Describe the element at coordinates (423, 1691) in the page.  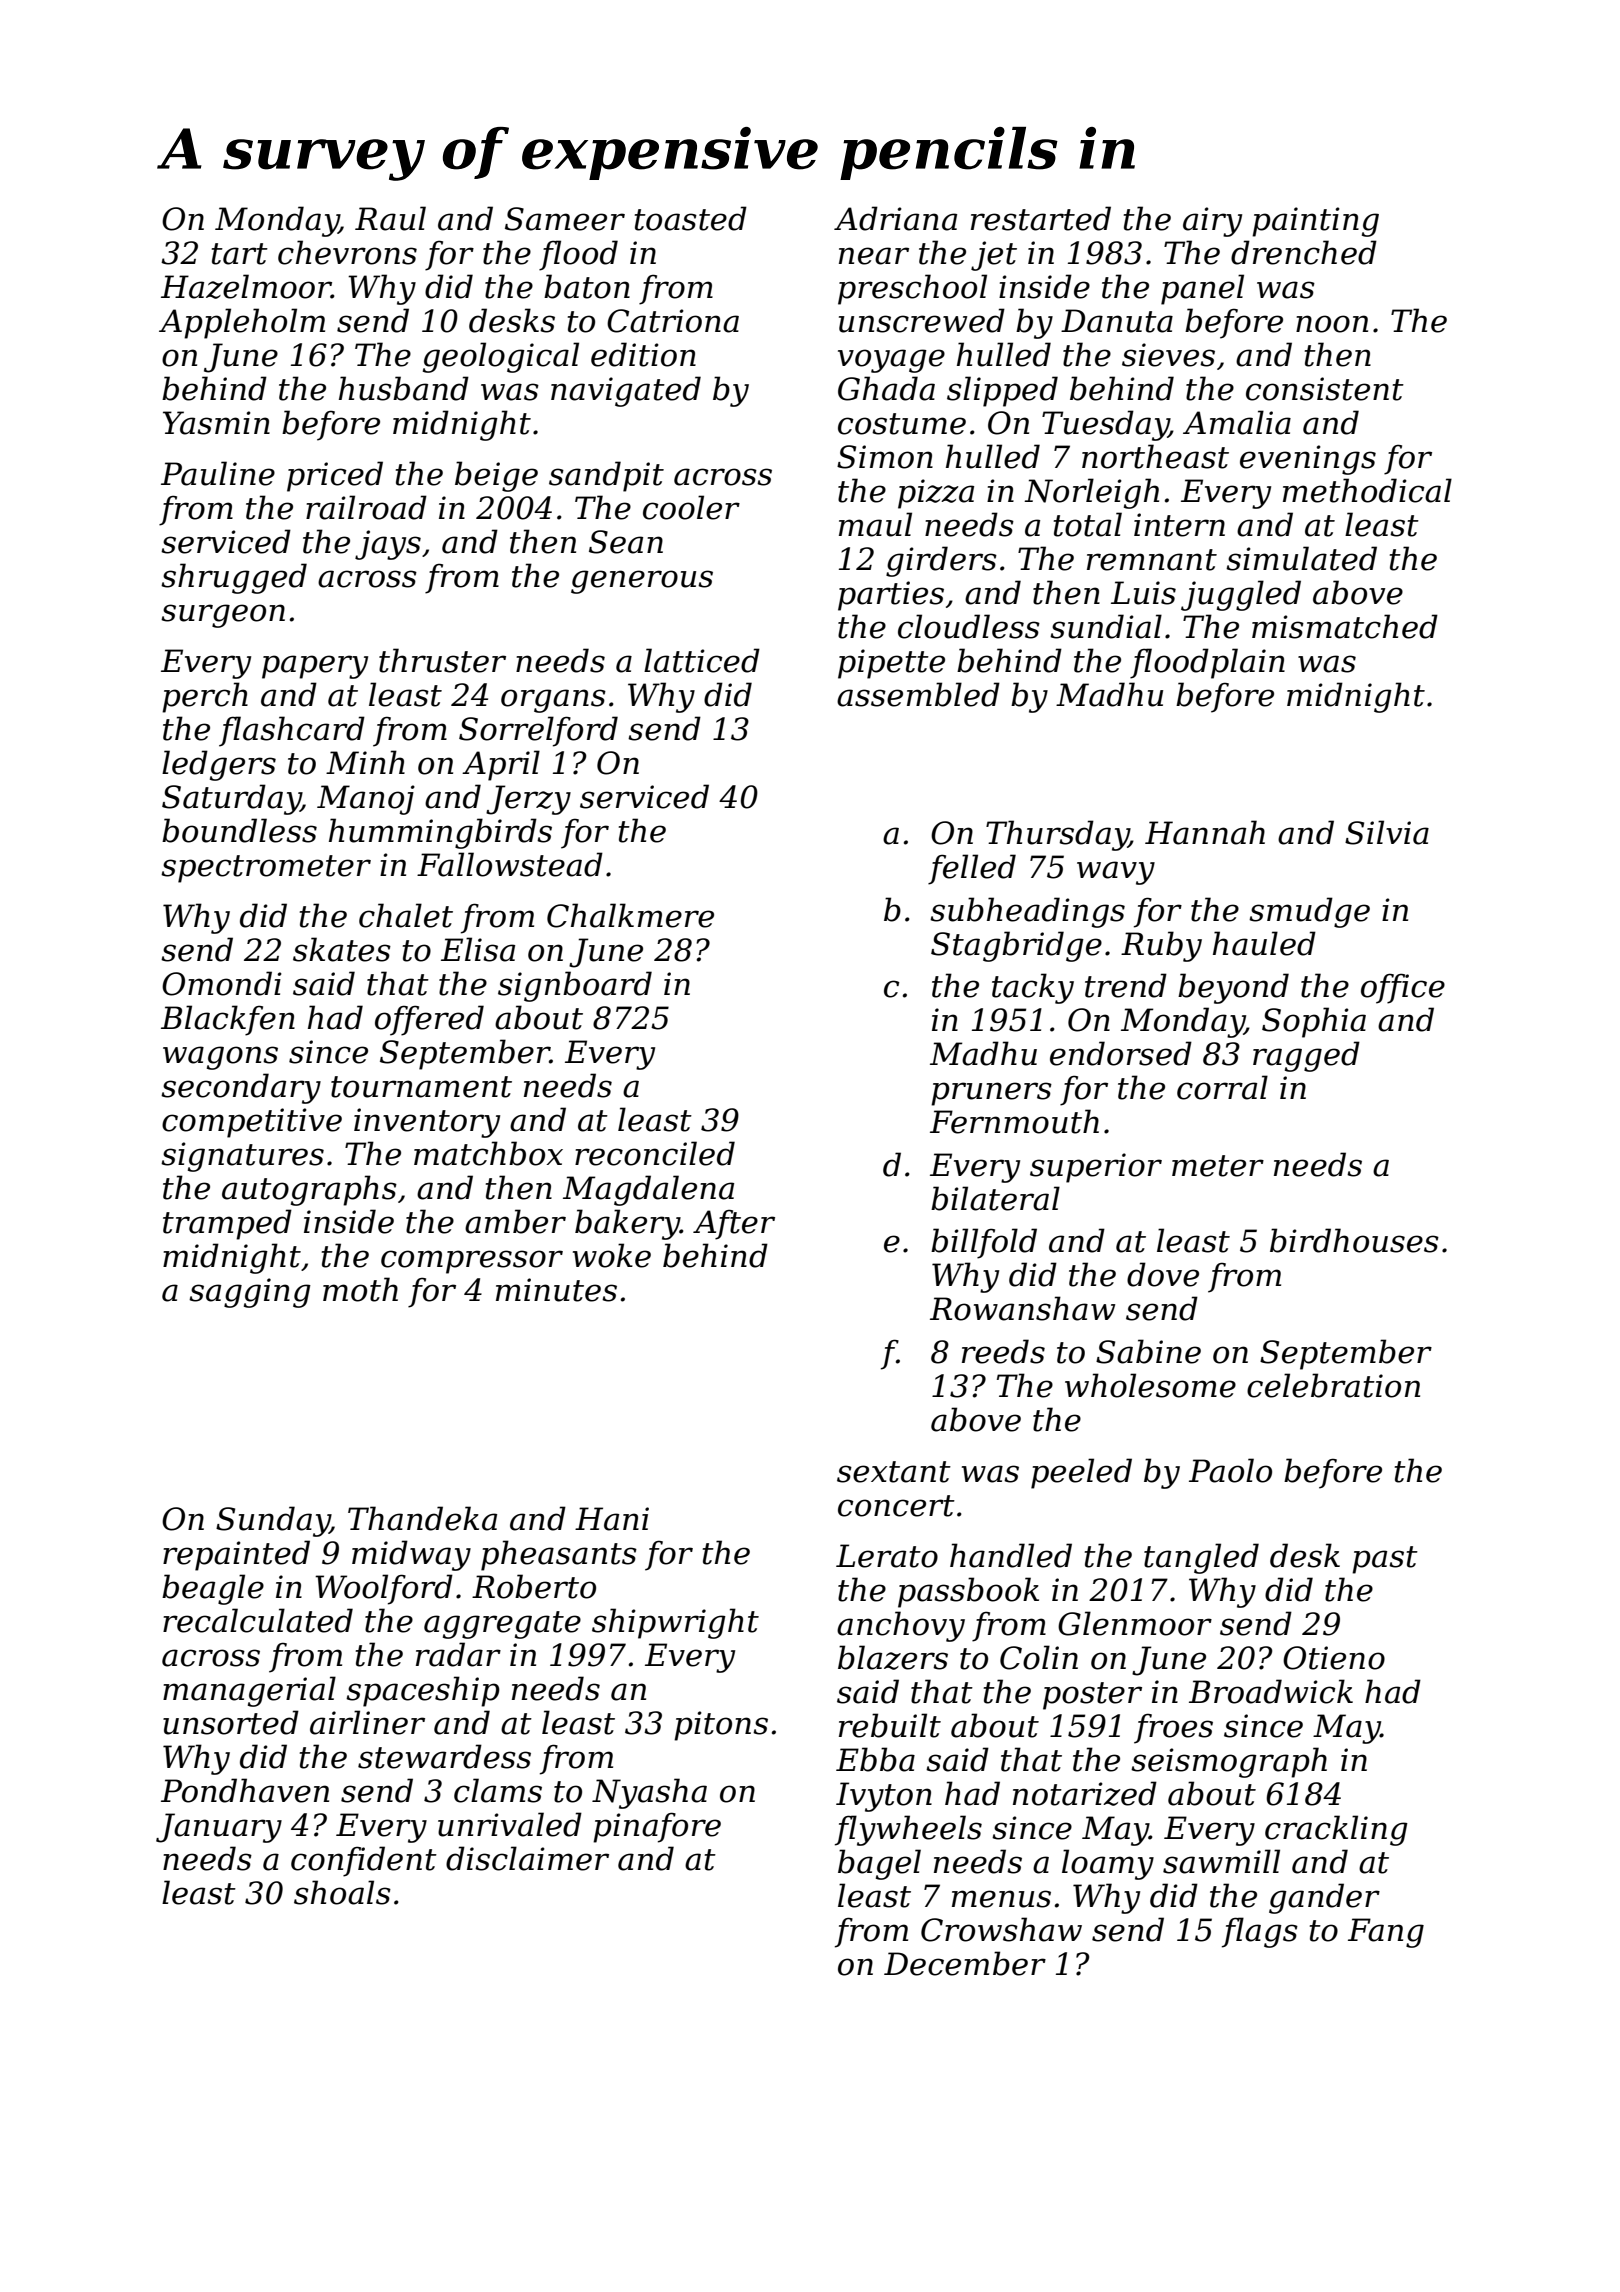
I see `spaceship` at that location.
